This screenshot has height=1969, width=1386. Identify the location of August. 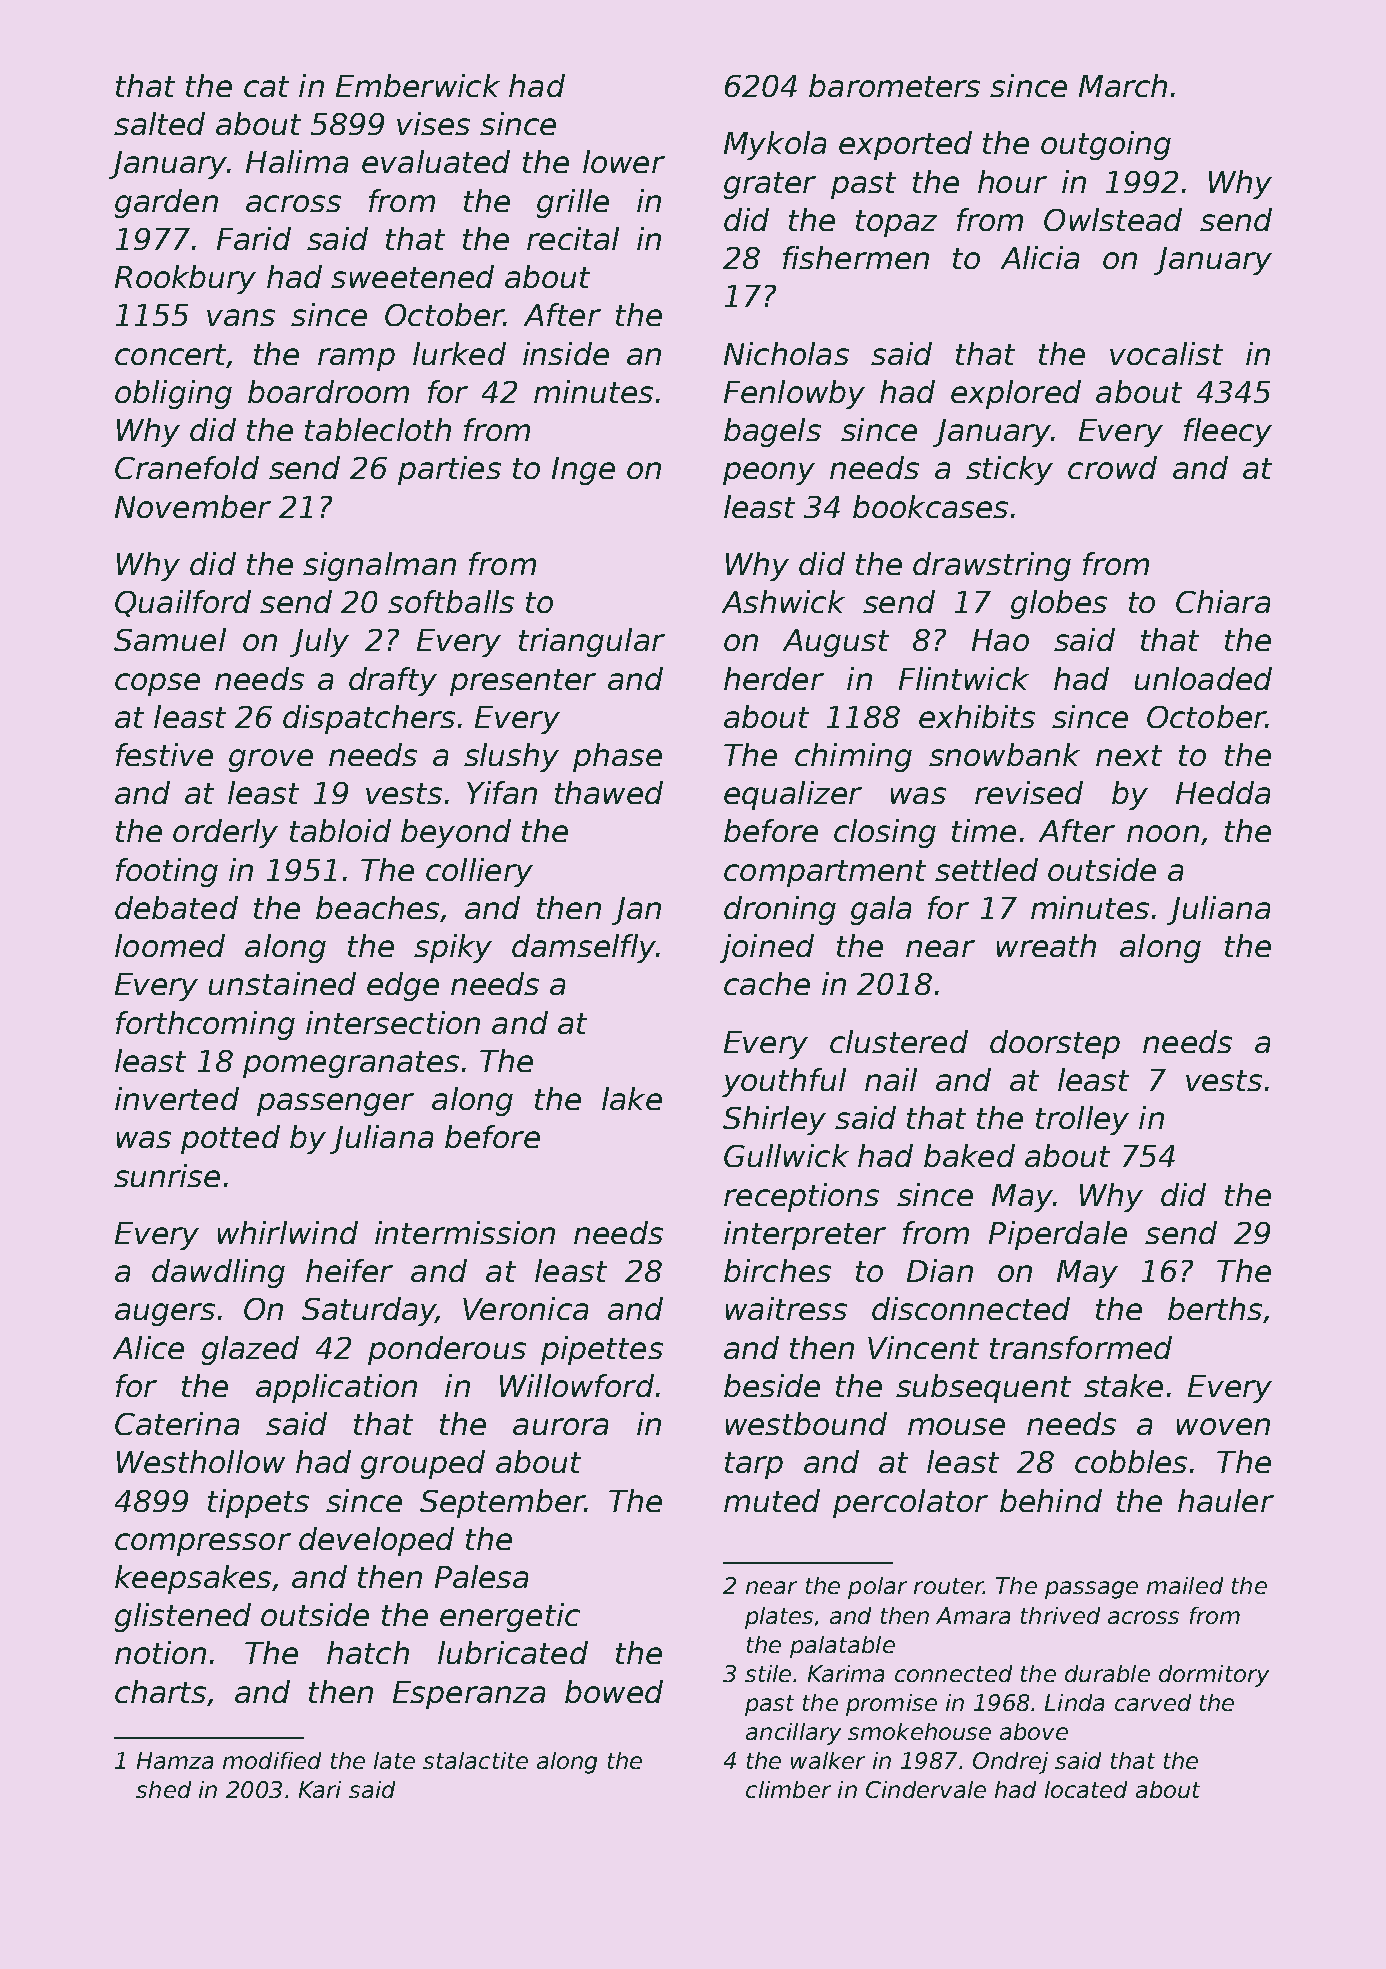
(836, 643).
